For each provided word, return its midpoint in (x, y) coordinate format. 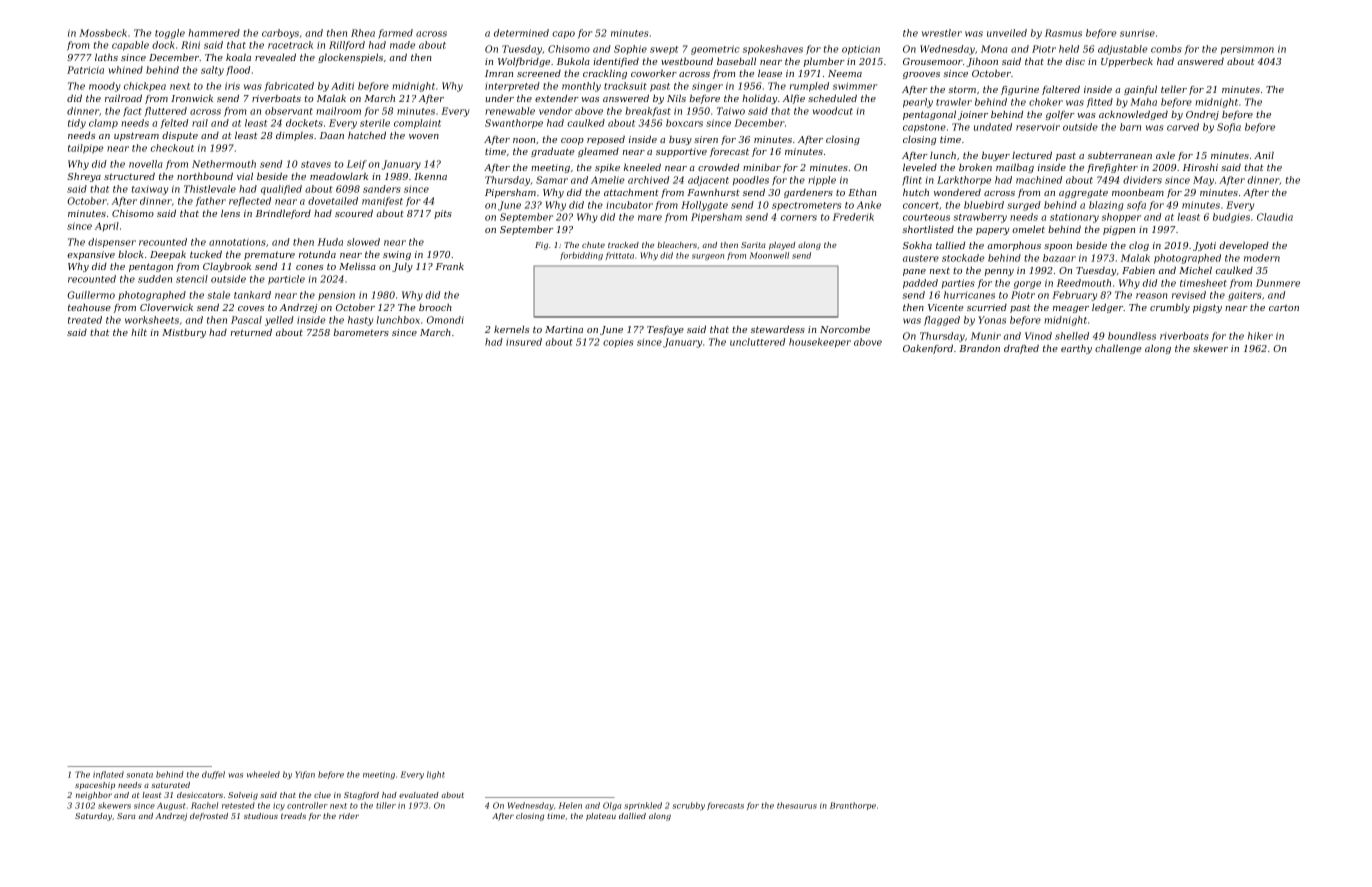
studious (261, 816)
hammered (214, 33)
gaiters (1245, 296)
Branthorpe (853, 806)
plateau (601, 817)
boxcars (684, 123)
